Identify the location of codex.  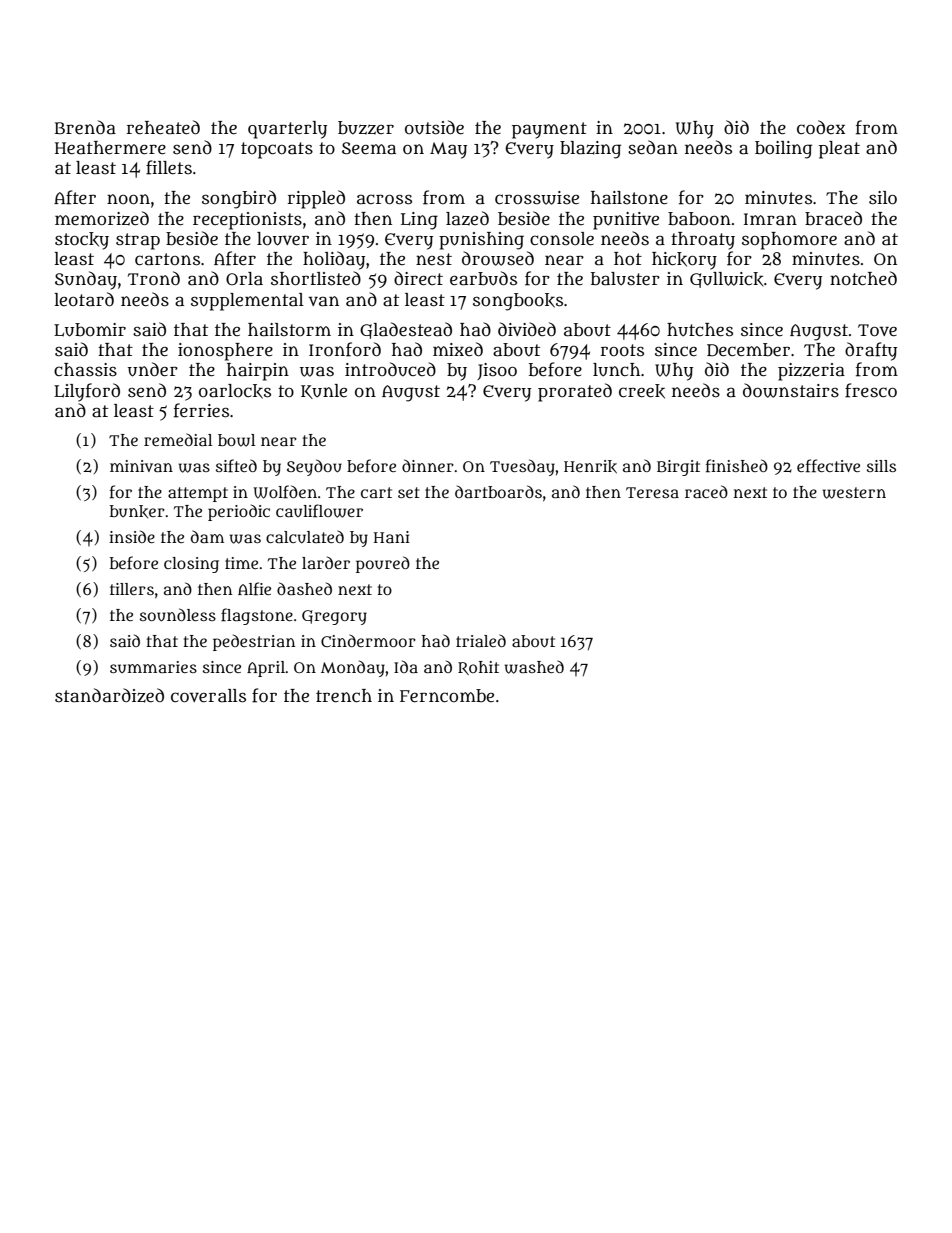
(821, 127).
